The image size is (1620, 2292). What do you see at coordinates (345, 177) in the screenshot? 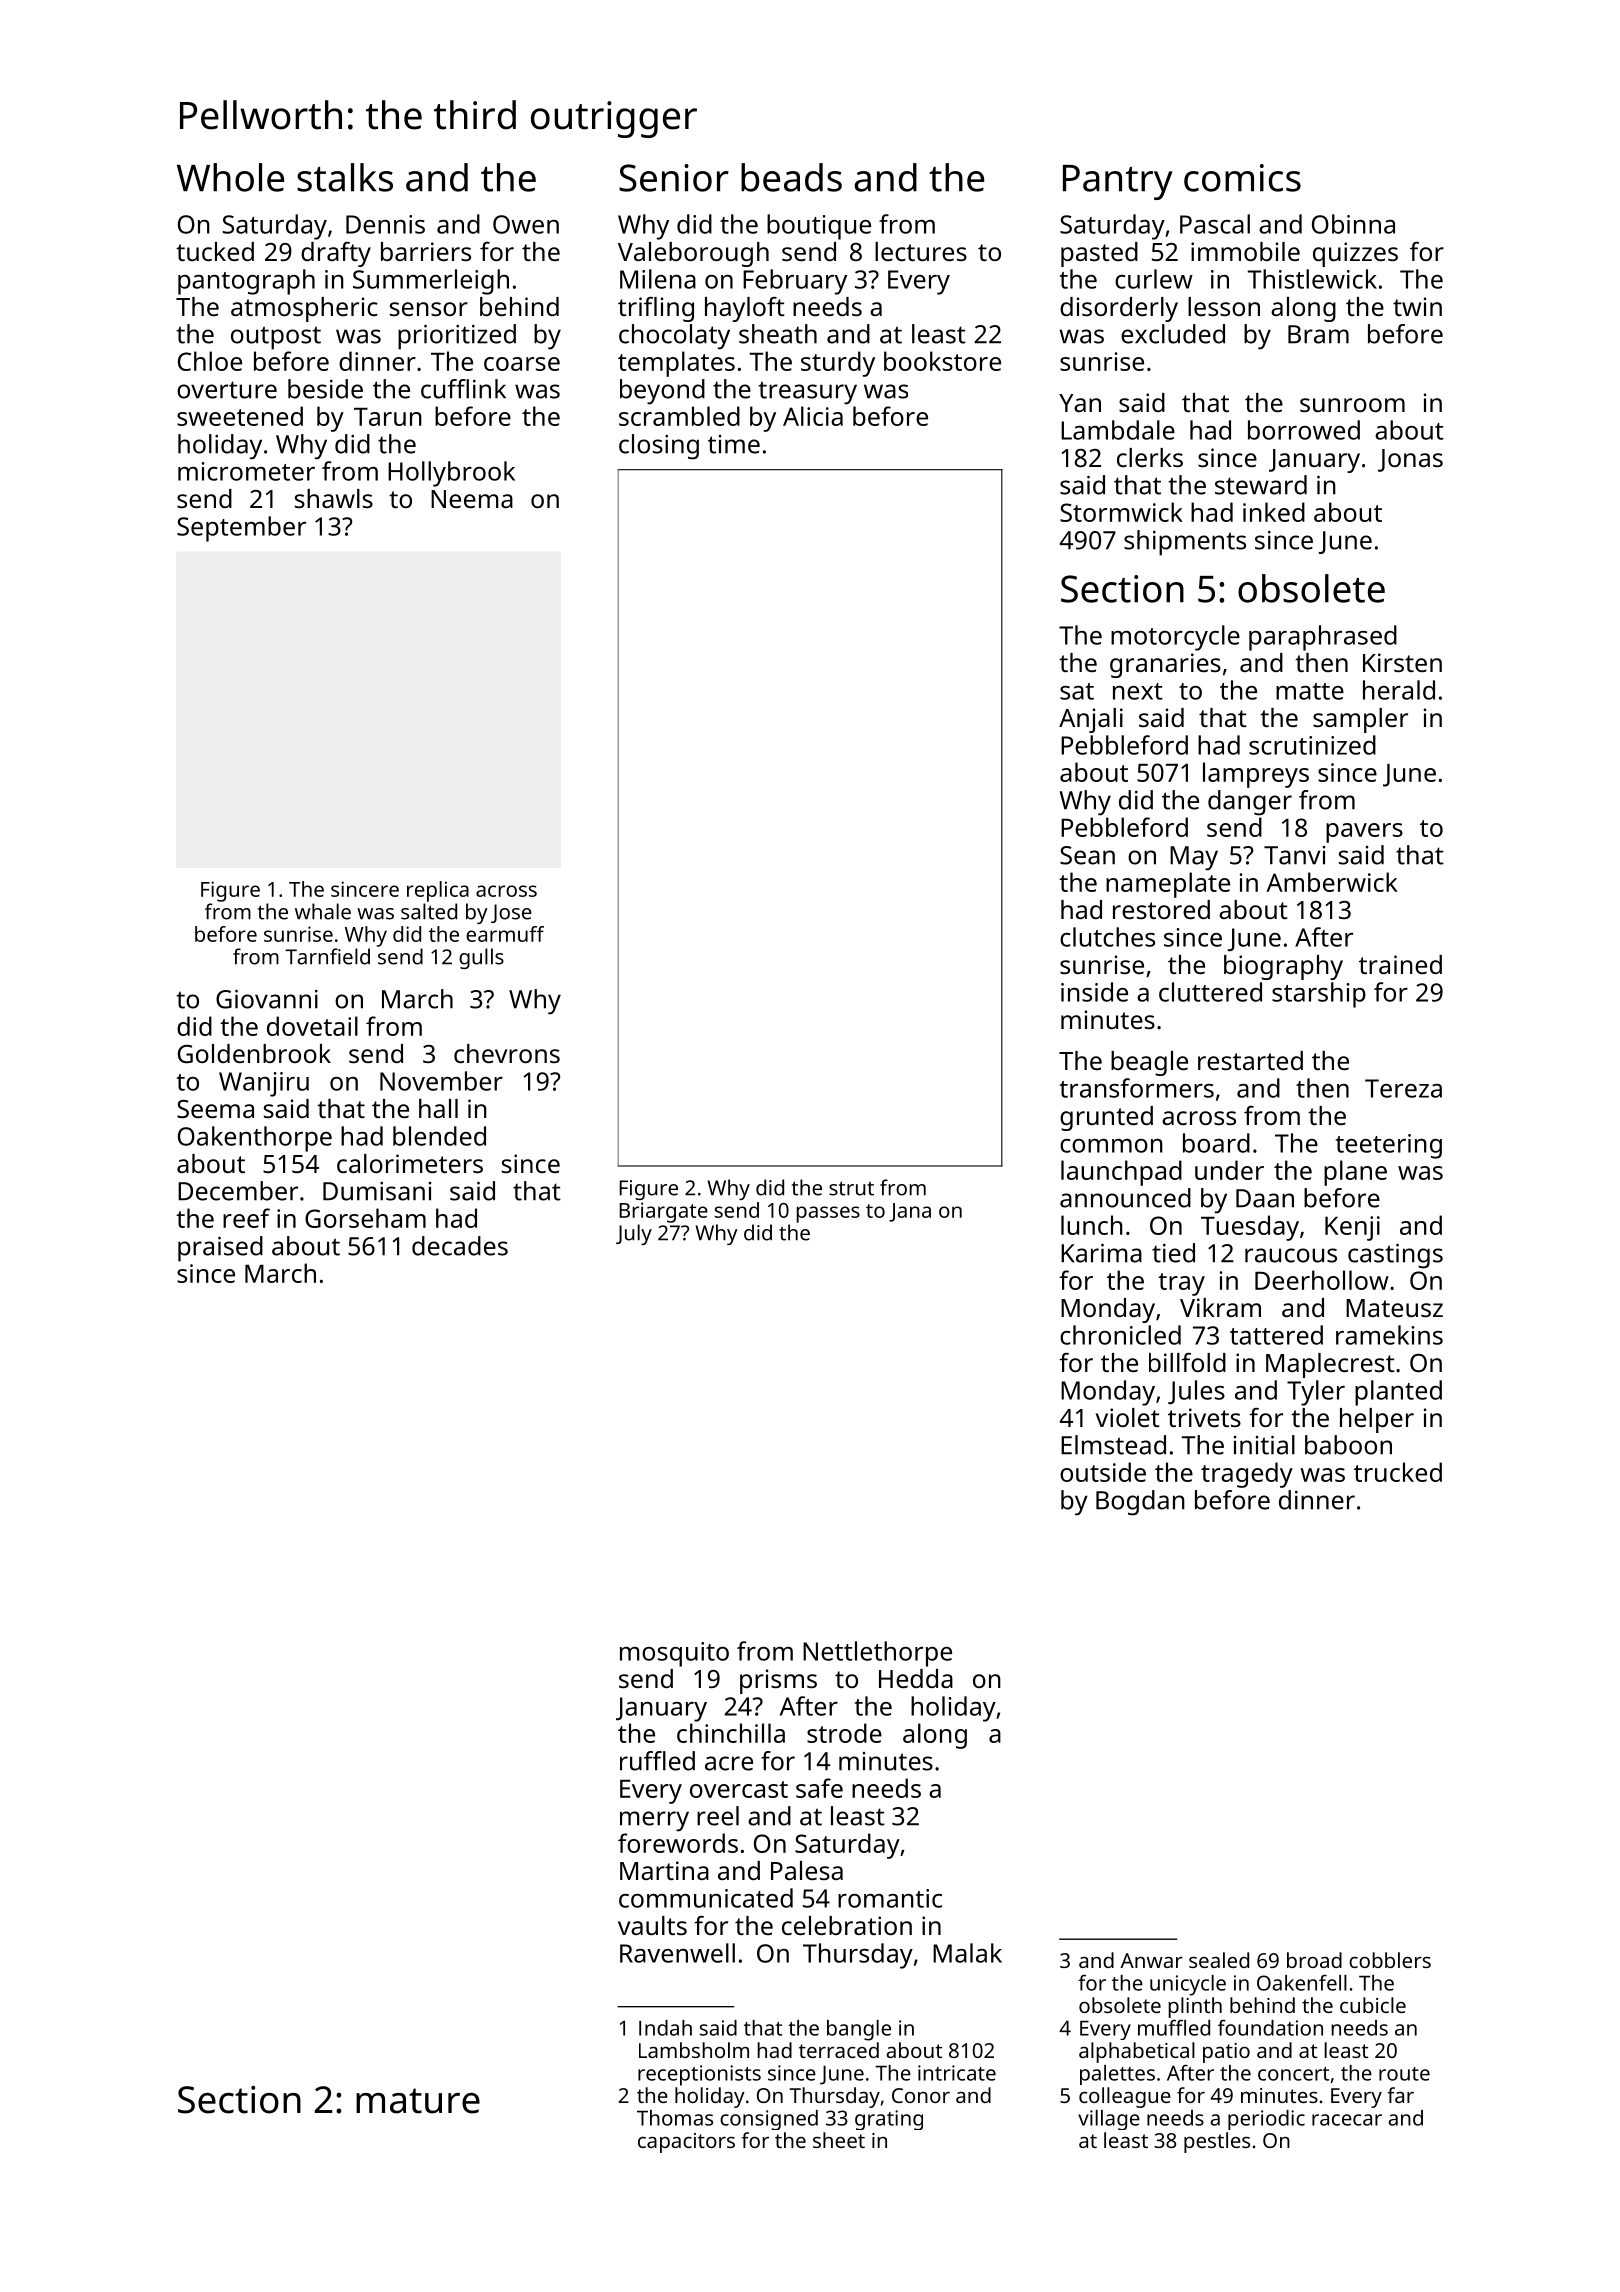
I see `stalks` at bounding box center [345, 177].
